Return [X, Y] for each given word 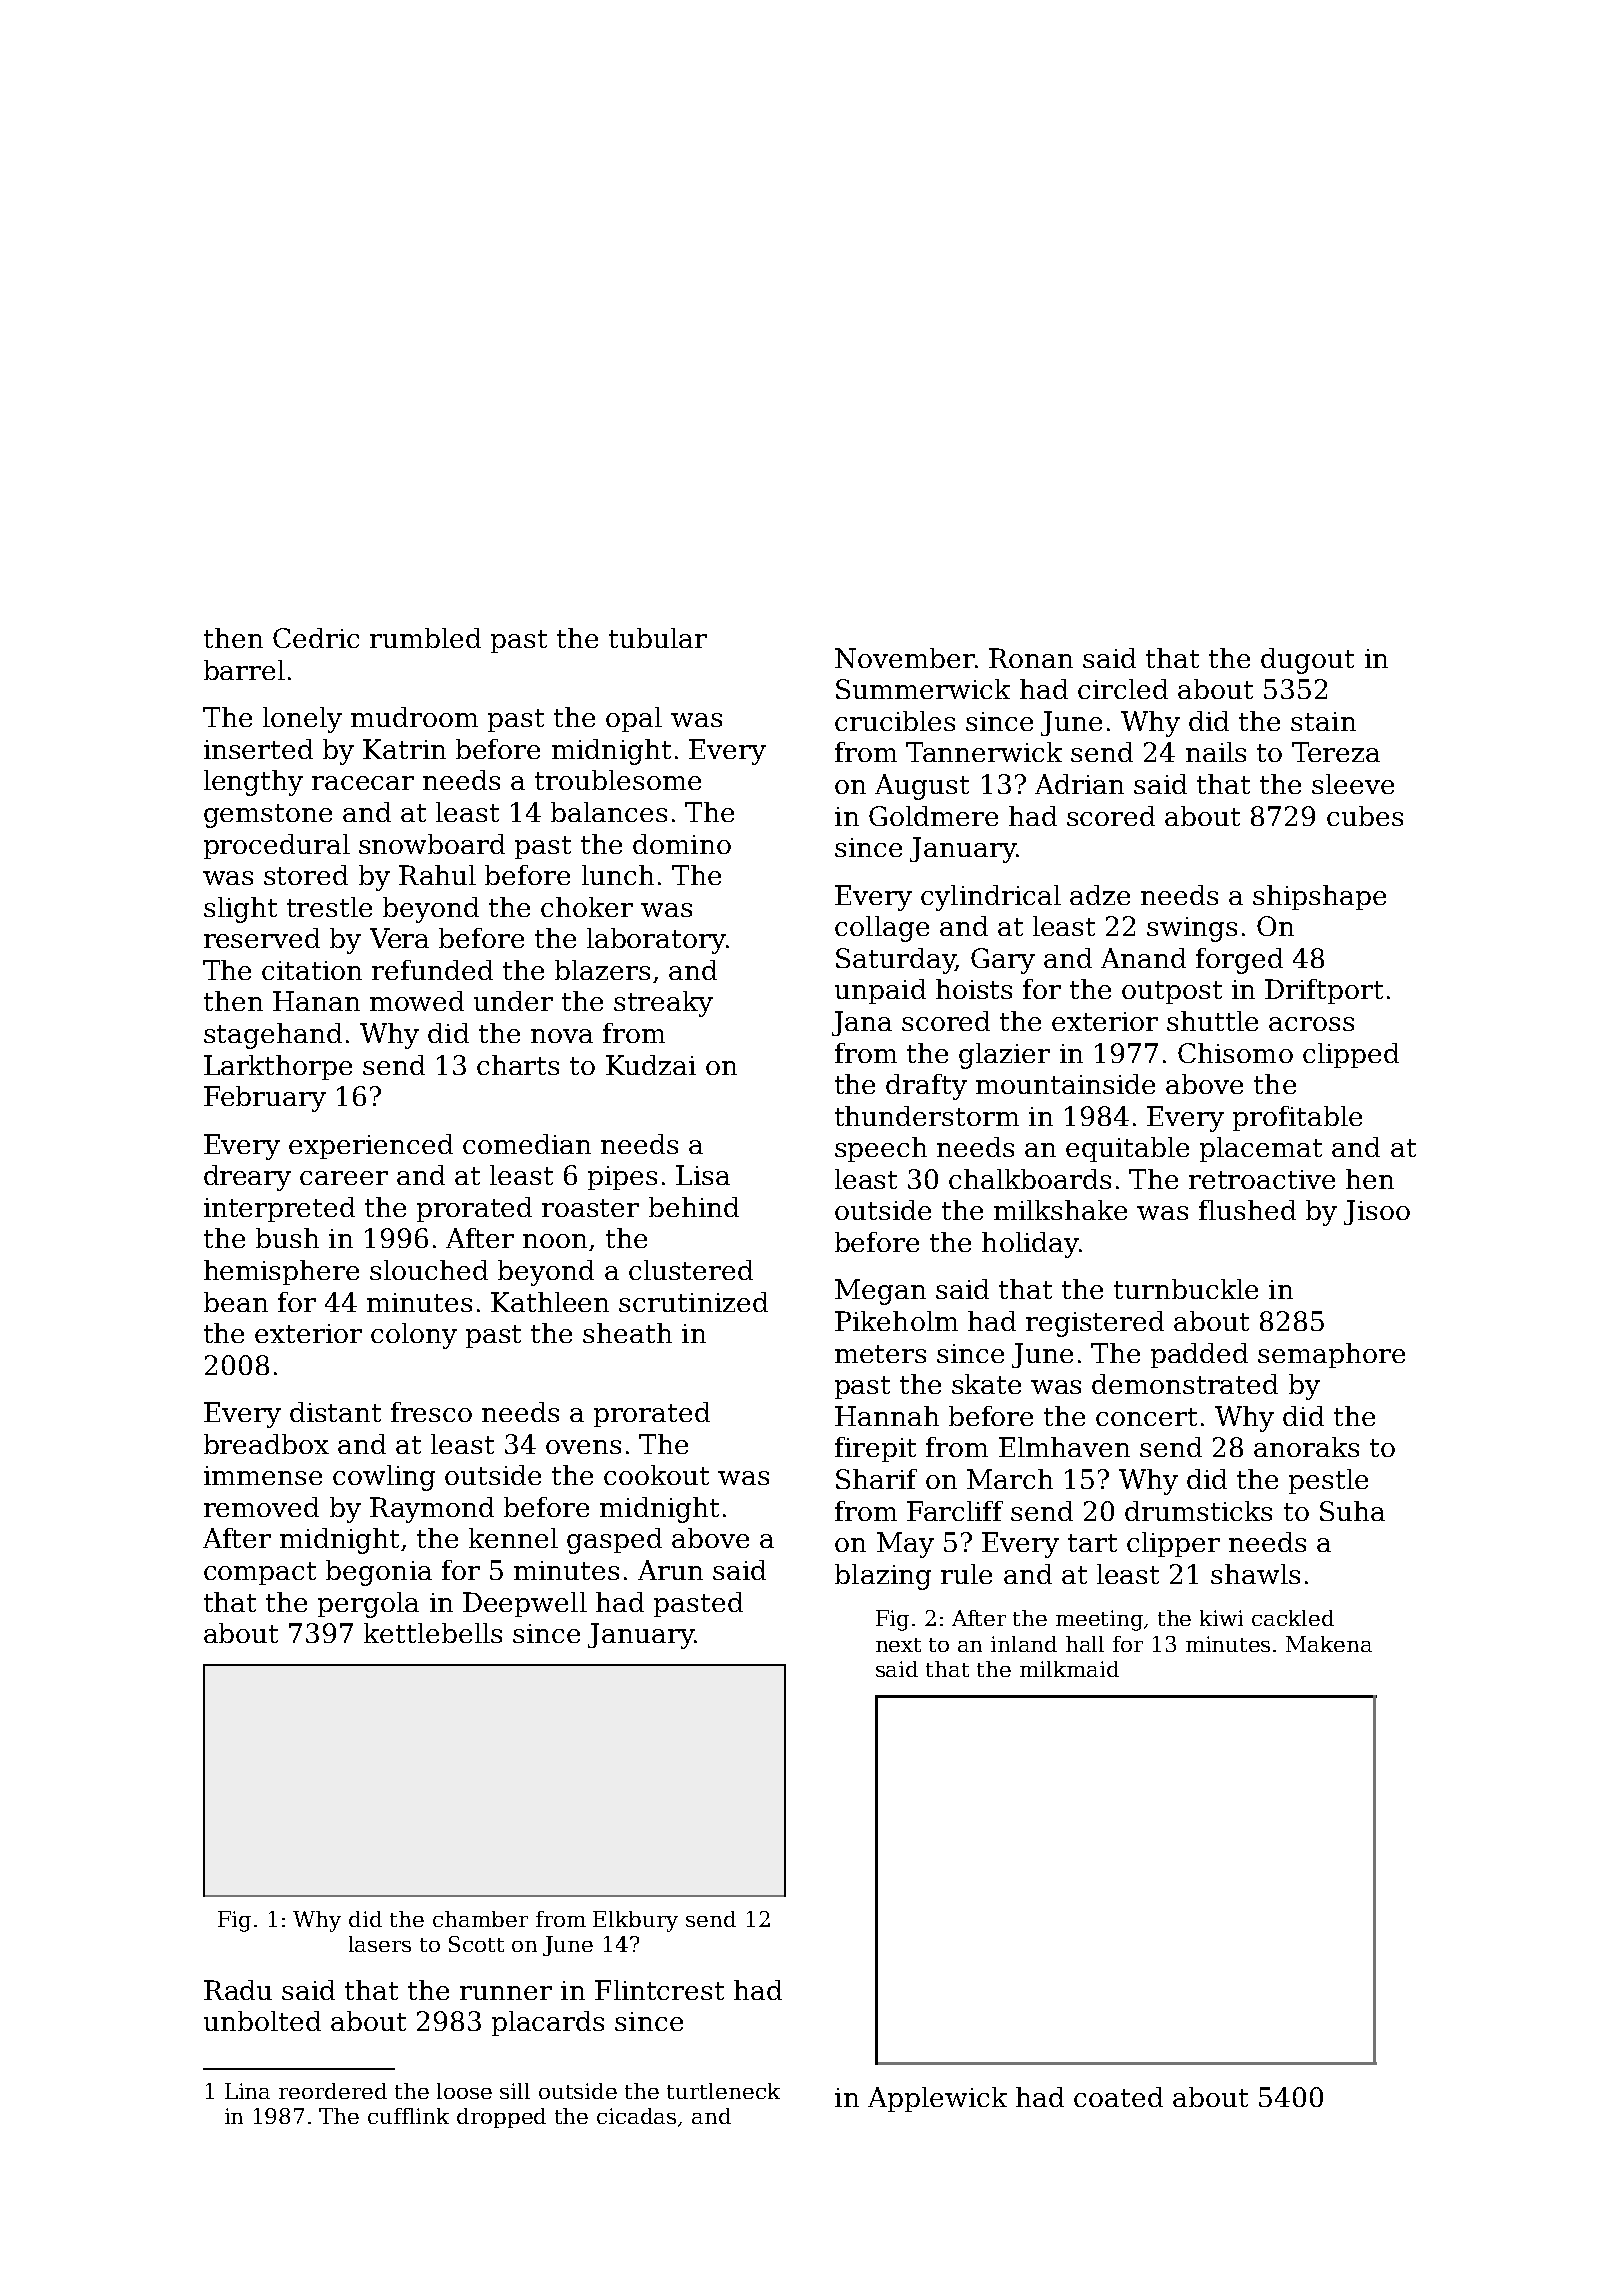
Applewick [937, 2099]
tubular [658, 638]
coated [1118, 2097]
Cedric [316, 638]
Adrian [1079, 784]
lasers [380, 1944]
